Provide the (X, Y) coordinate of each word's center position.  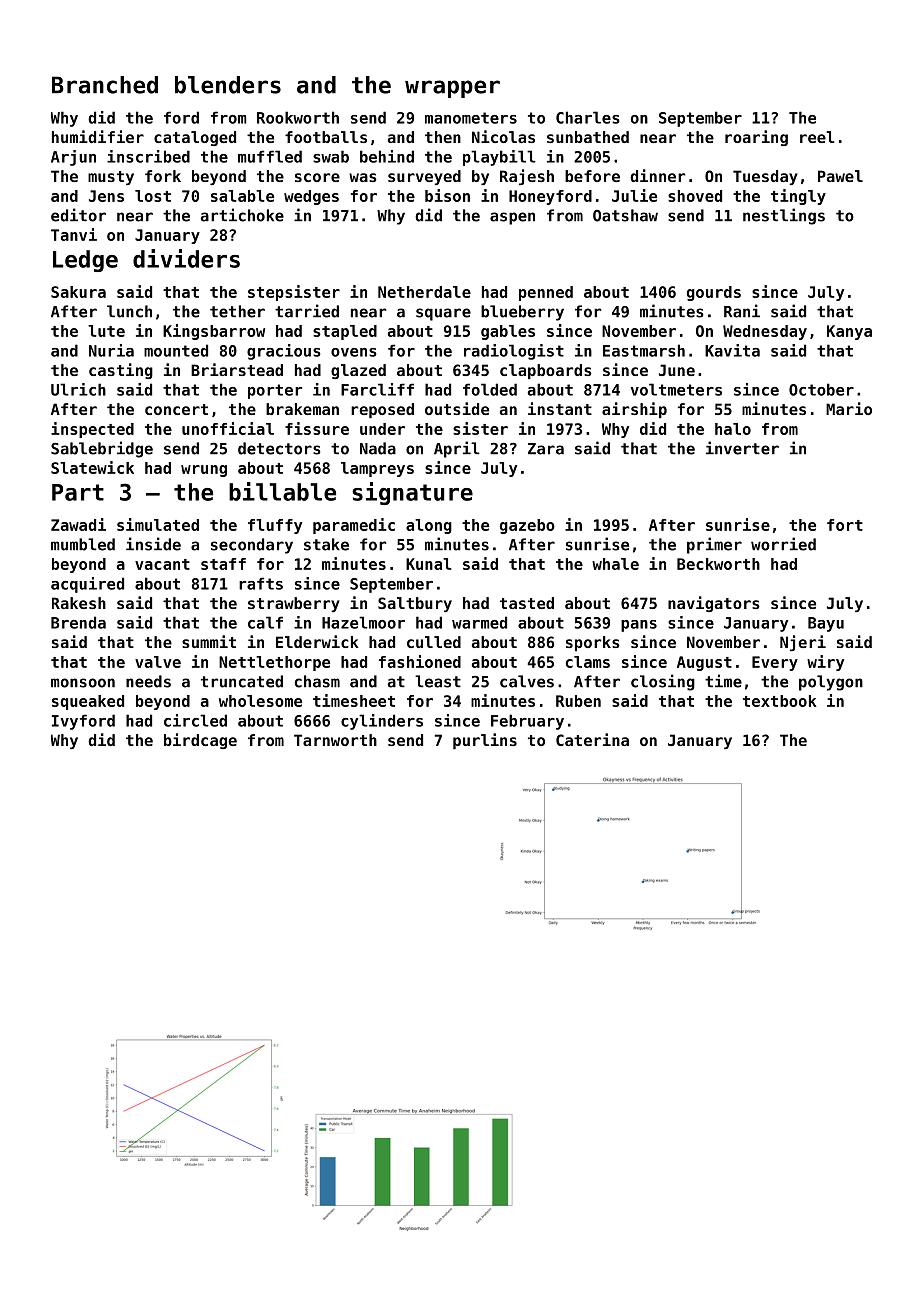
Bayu (826, 624)
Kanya (849, 332)
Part (78, 492)
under (382, 429)
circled (195, 720)
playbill (499, 158)
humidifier (98, 136)
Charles (587, 117)
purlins (485, 741)
